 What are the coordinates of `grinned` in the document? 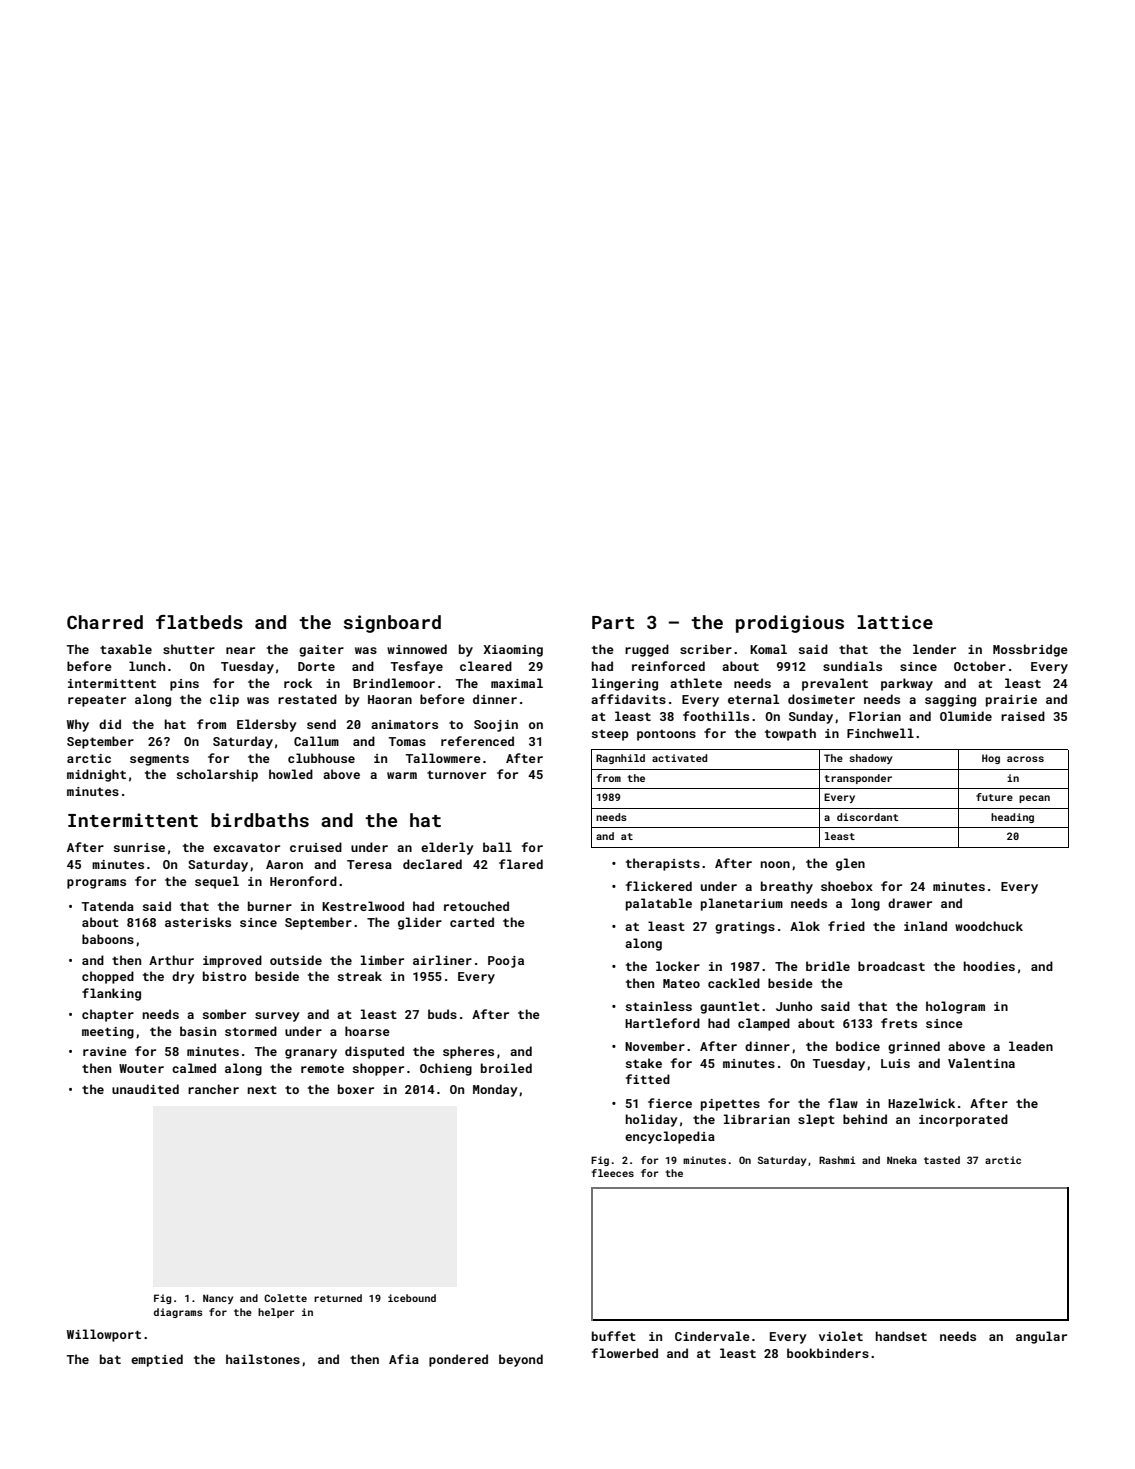 It's located at (914, 1047).
